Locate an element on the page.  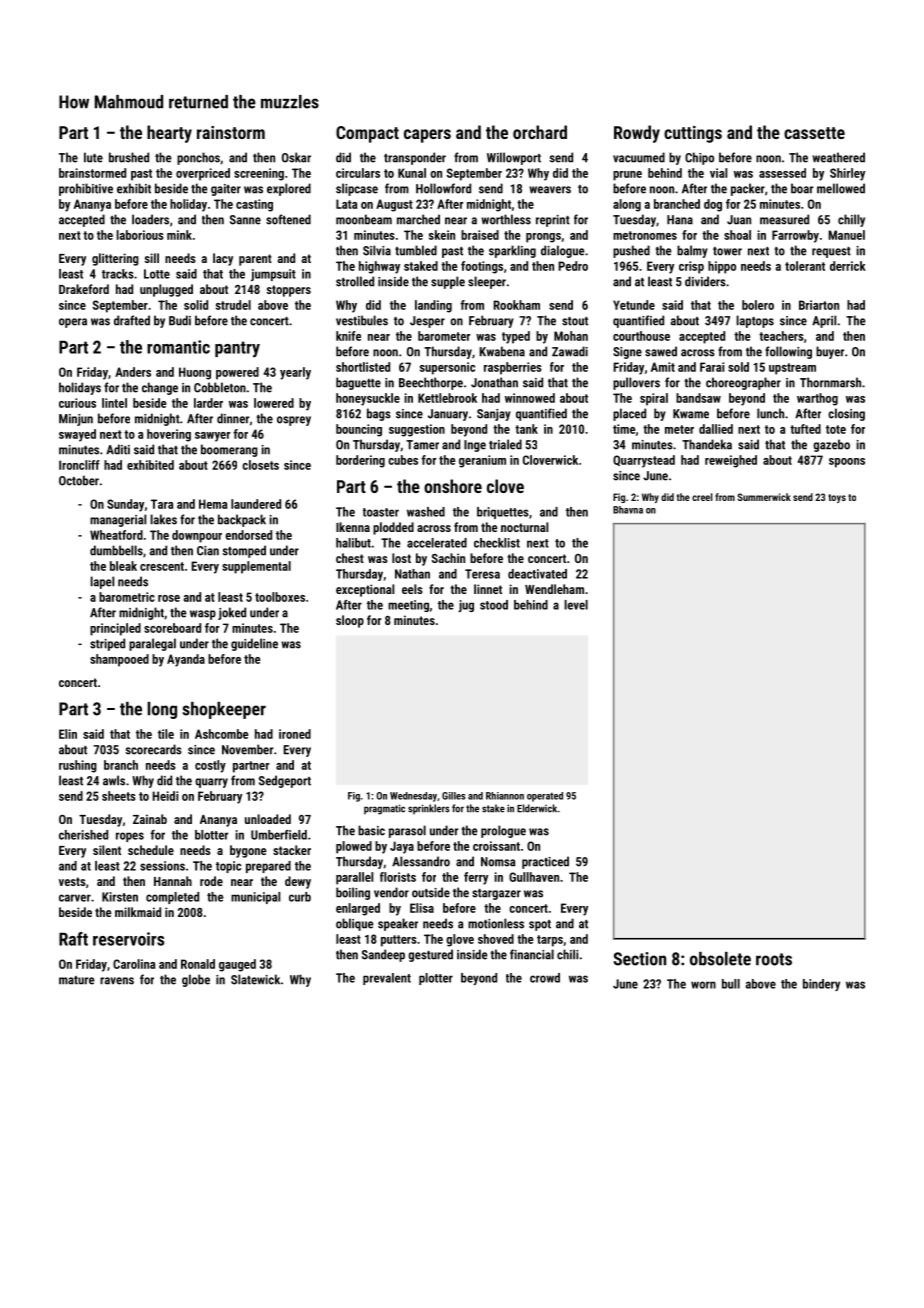
cuttings is located at coordinates (693, 134).
